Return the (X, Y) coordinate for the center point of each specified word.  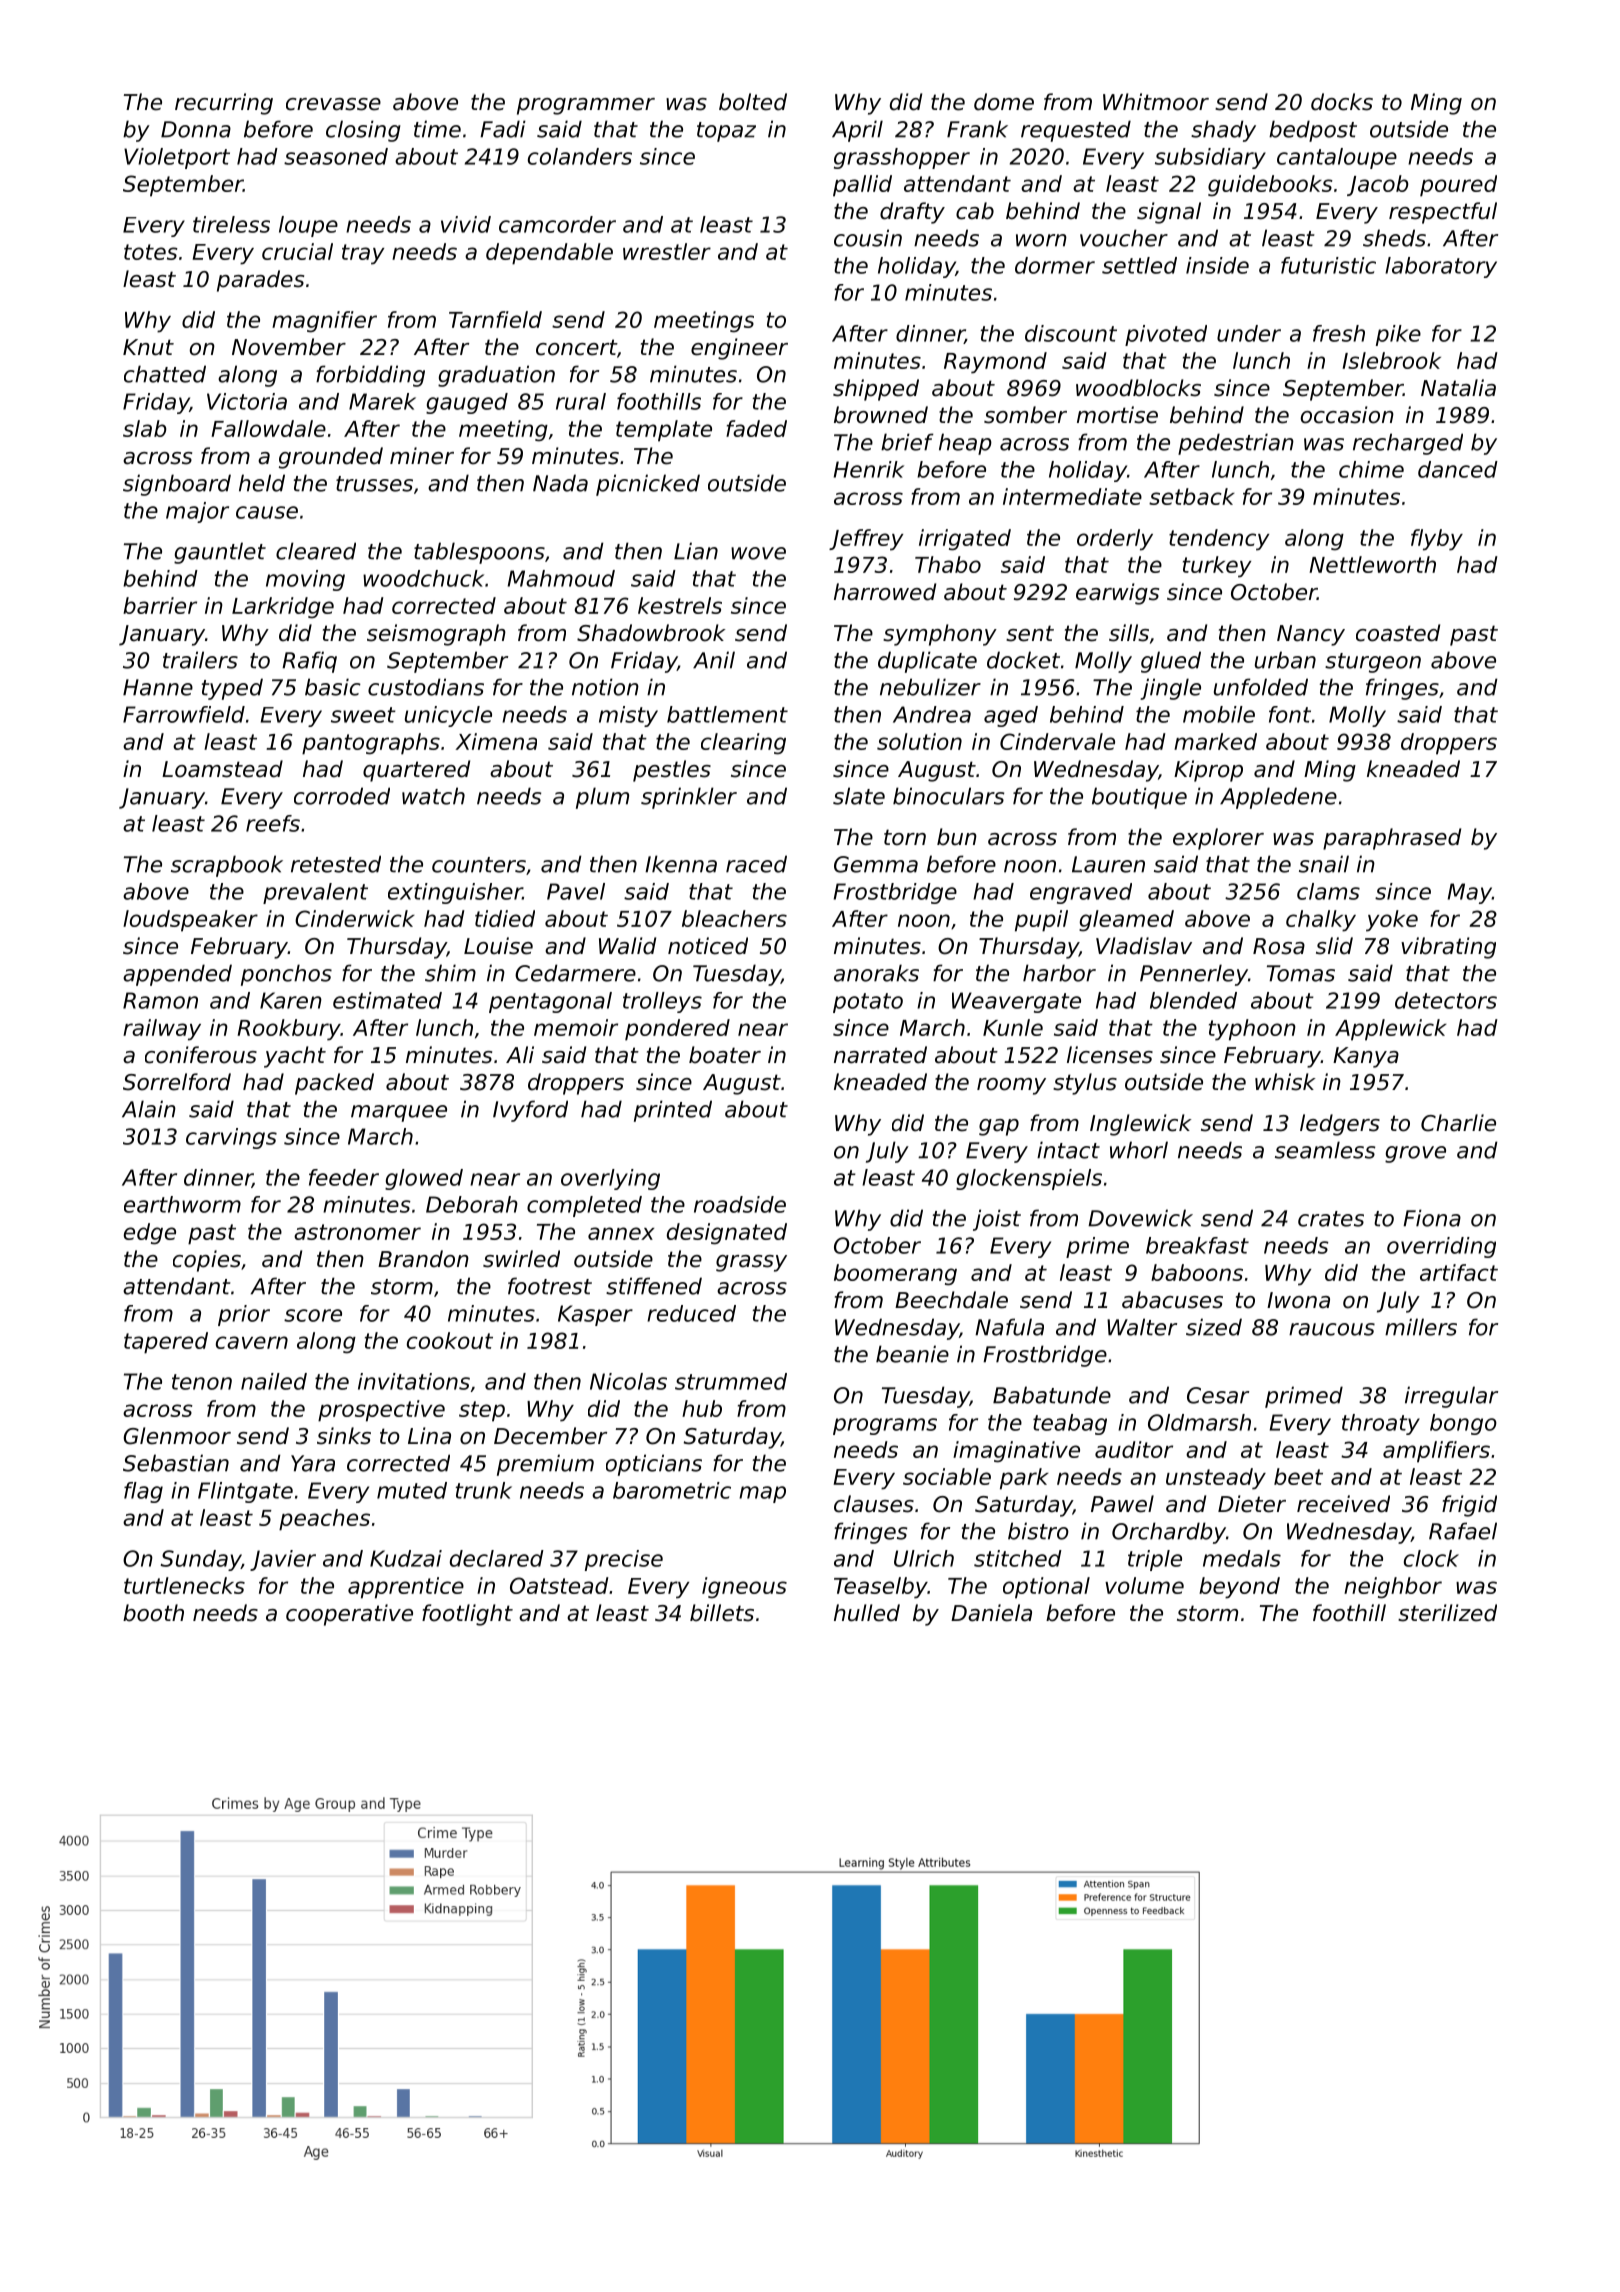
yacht (295, 1057)
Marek (382, 401)
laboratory (1441, 267)
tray (363, 254)
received (1343, 1504)
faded (756, 428)
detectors (1446, 1000)
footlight (467, 1615)
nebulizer (930, 687)
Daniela (991, 1613)
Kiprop (1208, 771)
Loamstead (222, 769)
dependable (549, 254)
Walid (627, 946)
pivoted (1166, 335)
